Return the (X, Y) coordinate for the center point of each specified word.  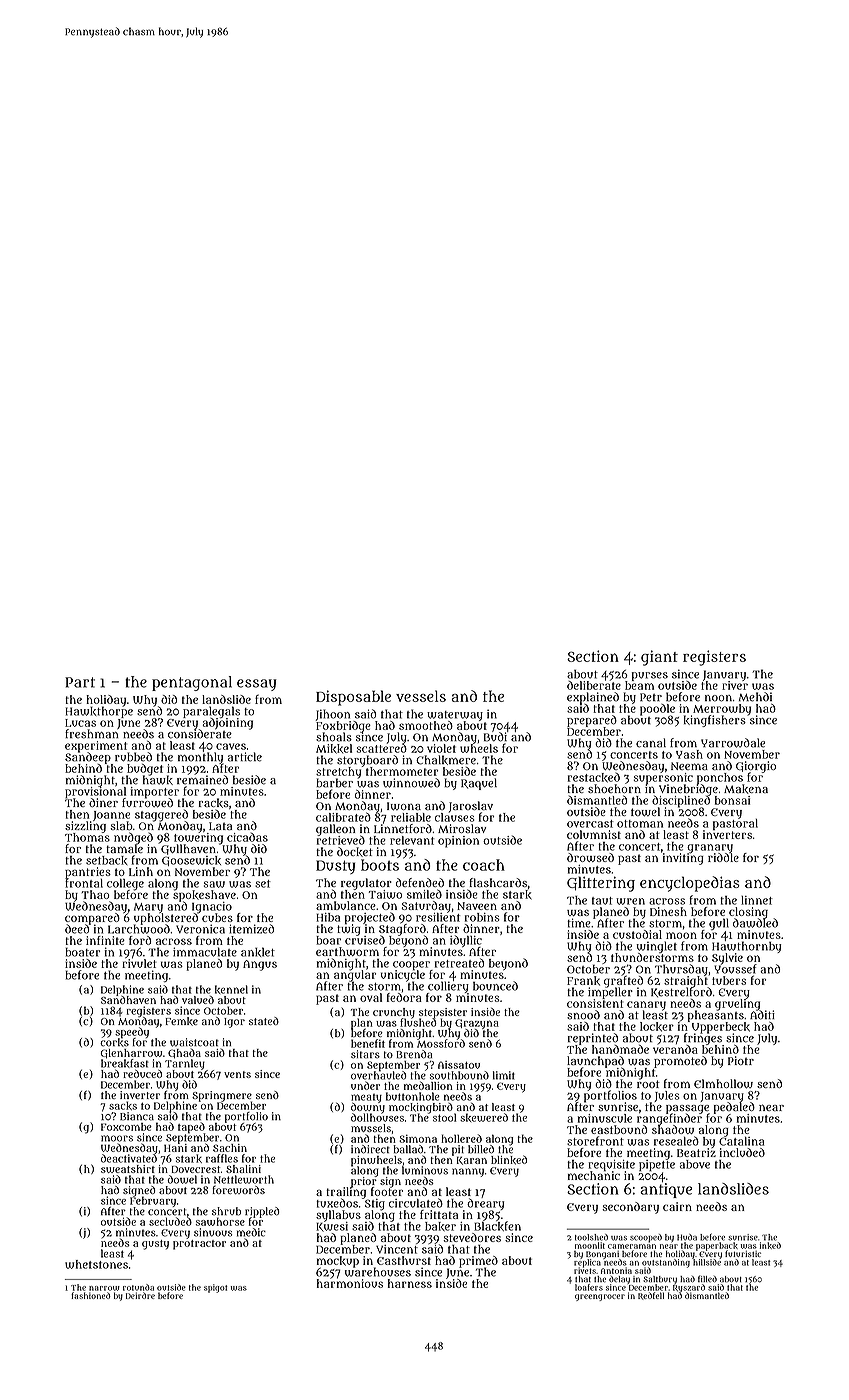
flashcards (498, 882)
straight (686, 981)
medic (251, 1232)
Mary (148, 908)
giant (659, 658)
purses (650, 676)
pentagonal (192, 683)
